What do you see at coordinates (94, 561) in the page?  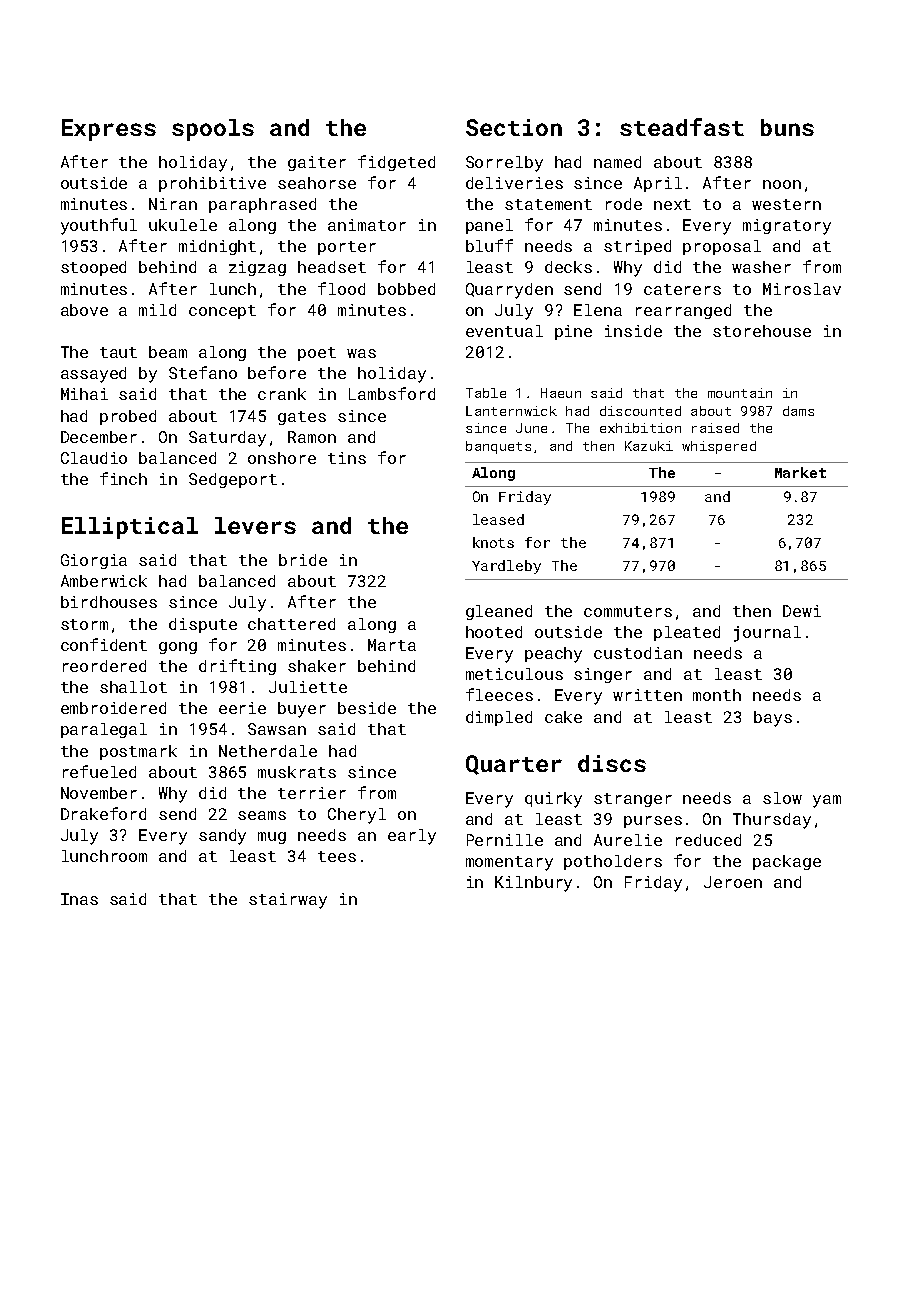 I see `Giorgia` at bounding box center [94, 561].
